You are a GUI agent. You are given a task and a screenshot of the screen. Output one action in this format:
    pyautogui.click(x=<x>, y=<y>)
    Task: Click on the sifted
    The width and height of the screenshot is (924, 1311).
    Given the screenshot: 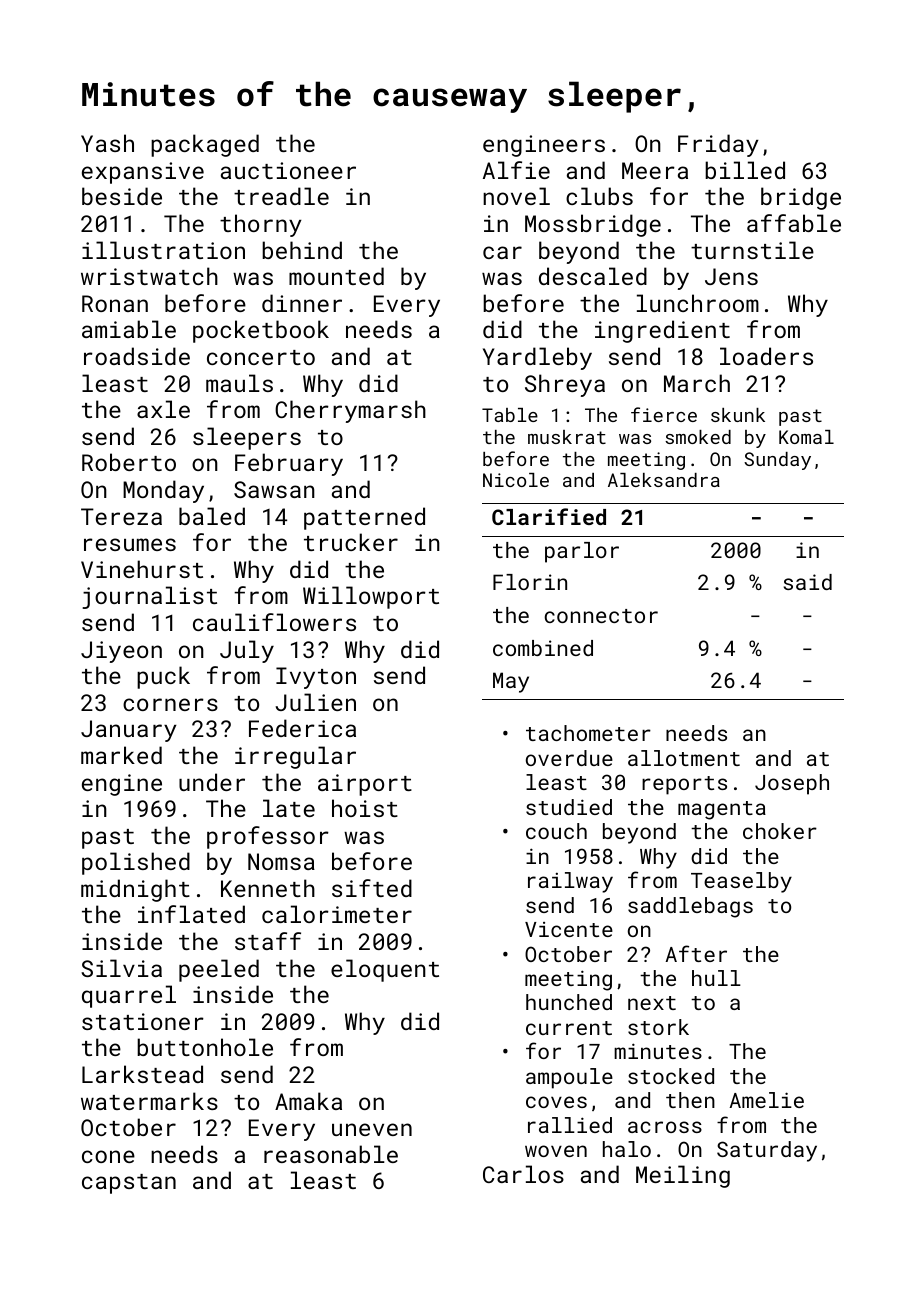 What is the action you would take?
    pyautogui.click(x=372, y=888)
